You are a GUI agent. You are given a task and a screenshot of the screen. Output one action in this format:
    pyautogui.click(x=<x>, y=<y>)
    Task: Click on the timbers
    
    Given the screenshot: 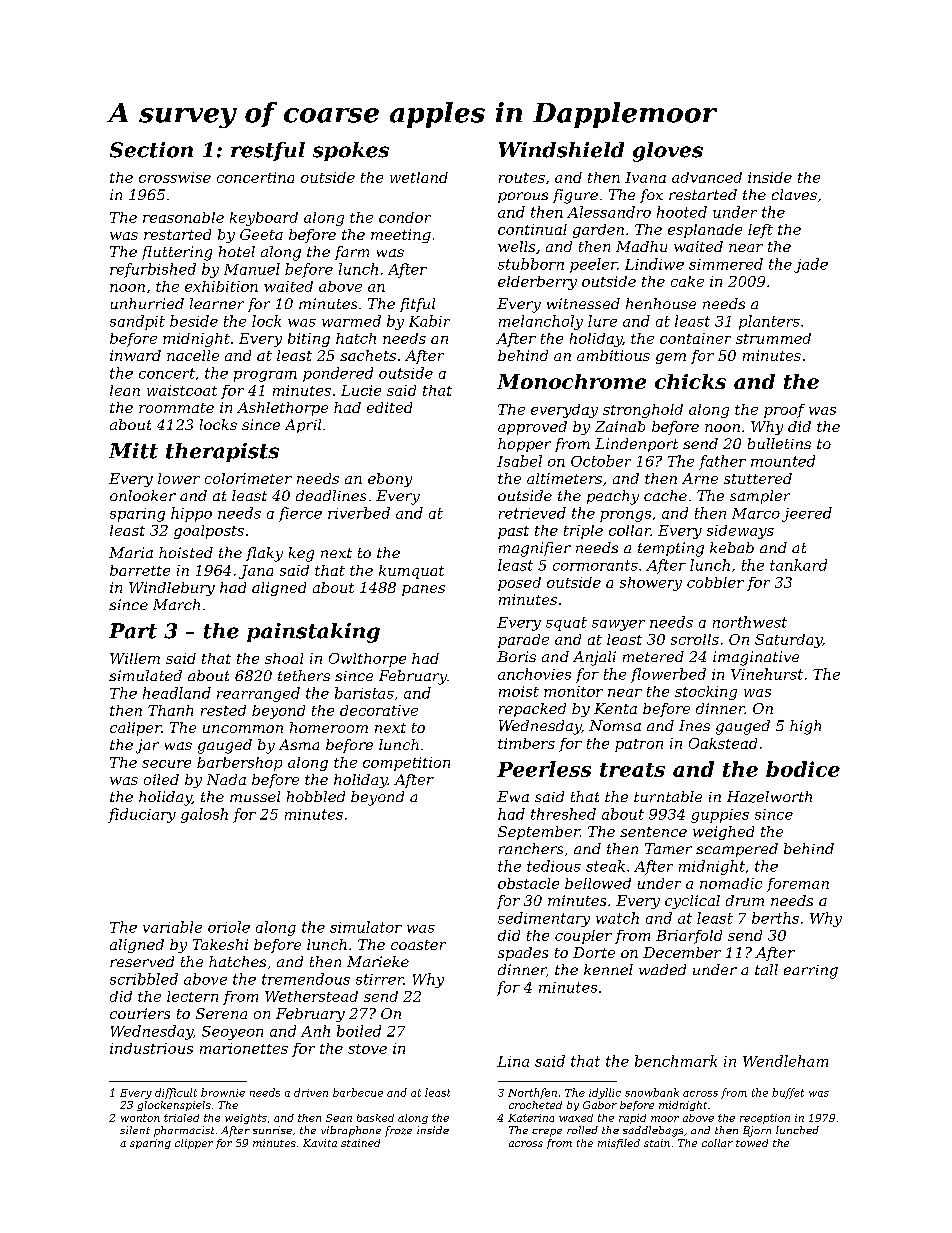 What is the action you would take?
    pyautogui.click(x=526, y=743)
